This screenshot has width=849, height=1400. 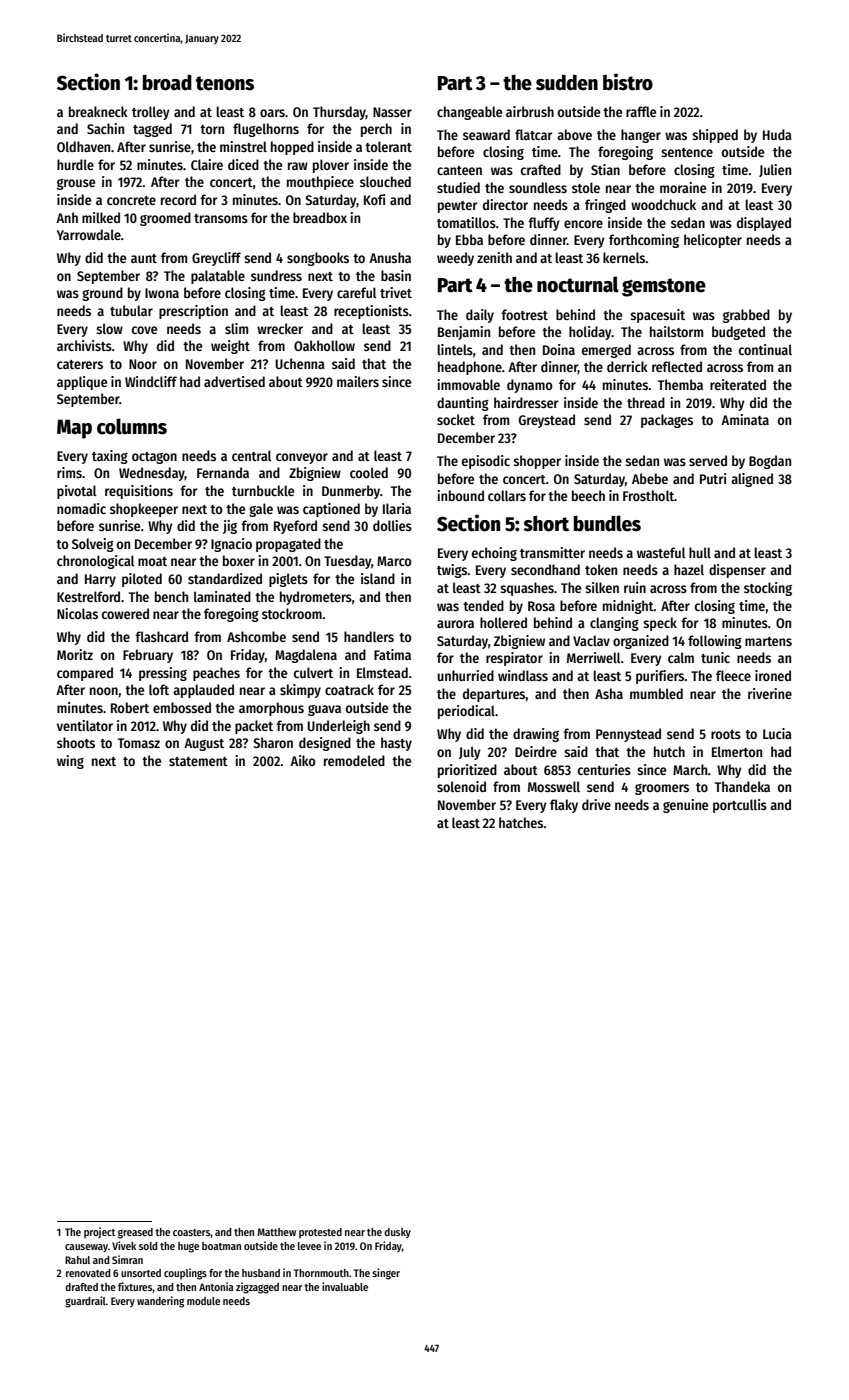 What do you see at coordinates (82, 383) in the screenshot?
I see `applique` at bounding box center [82, 383].
